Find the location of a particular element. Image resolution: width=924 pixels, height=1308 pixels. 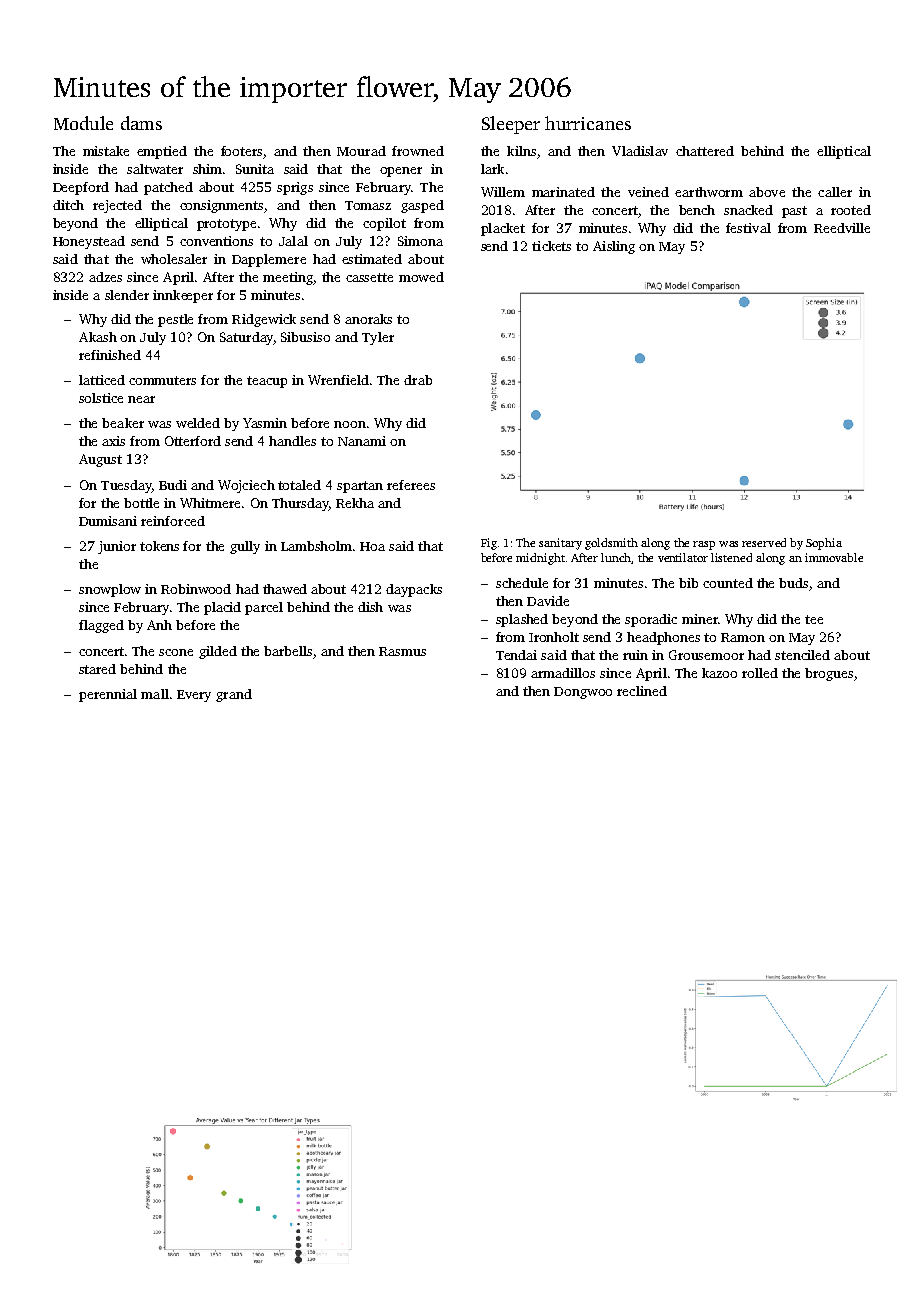

armadillos is located at coordinates (563, 673).
